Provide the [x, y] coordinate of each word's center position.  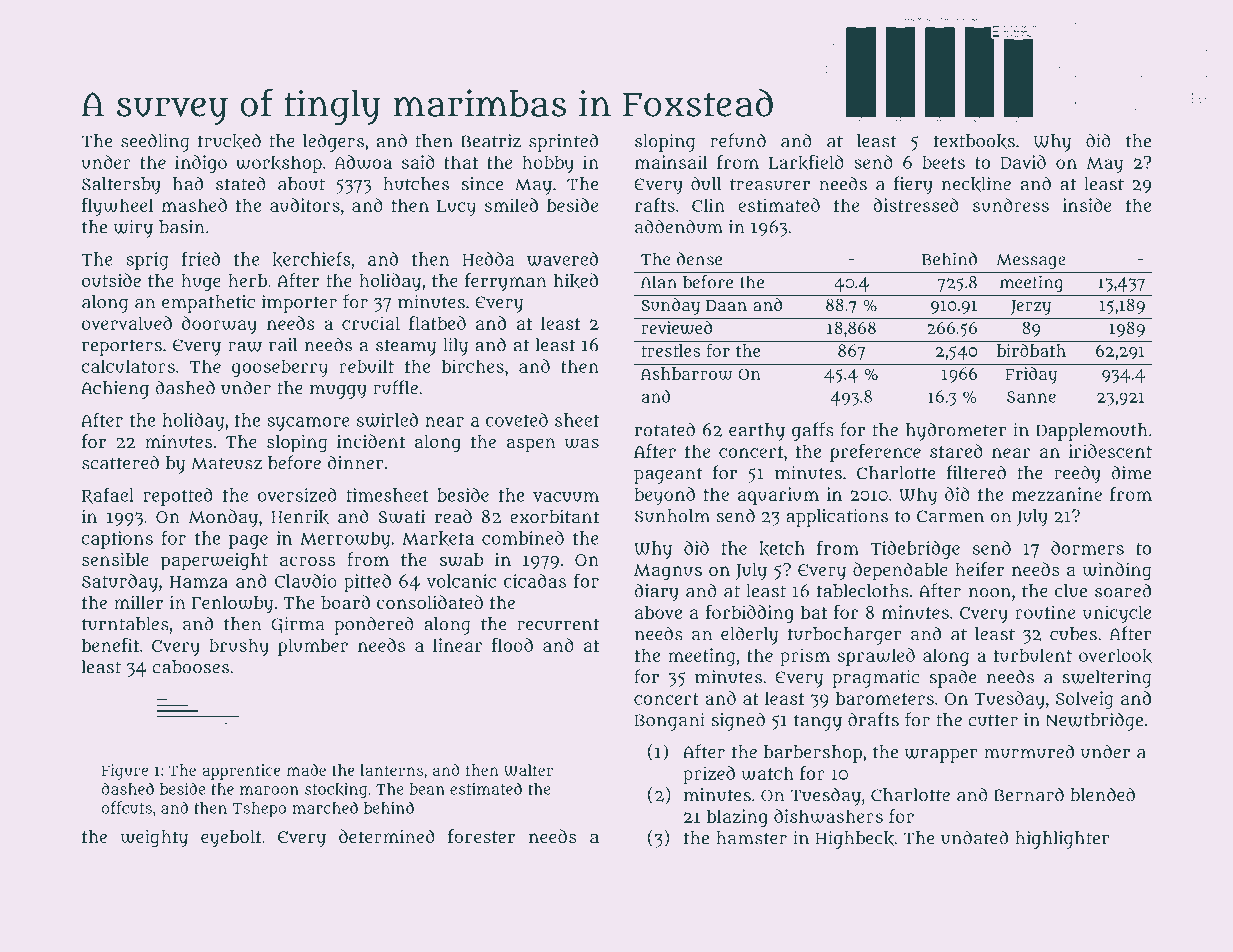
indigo [201, 164]
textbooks [974, 141]
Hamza [199, 582]
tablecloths [863, 591]
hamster [751, 838]
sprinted [563, 142]
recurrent [558, 624]
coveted [517, 420]
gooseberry [280, 368]
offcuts [127, 807]
